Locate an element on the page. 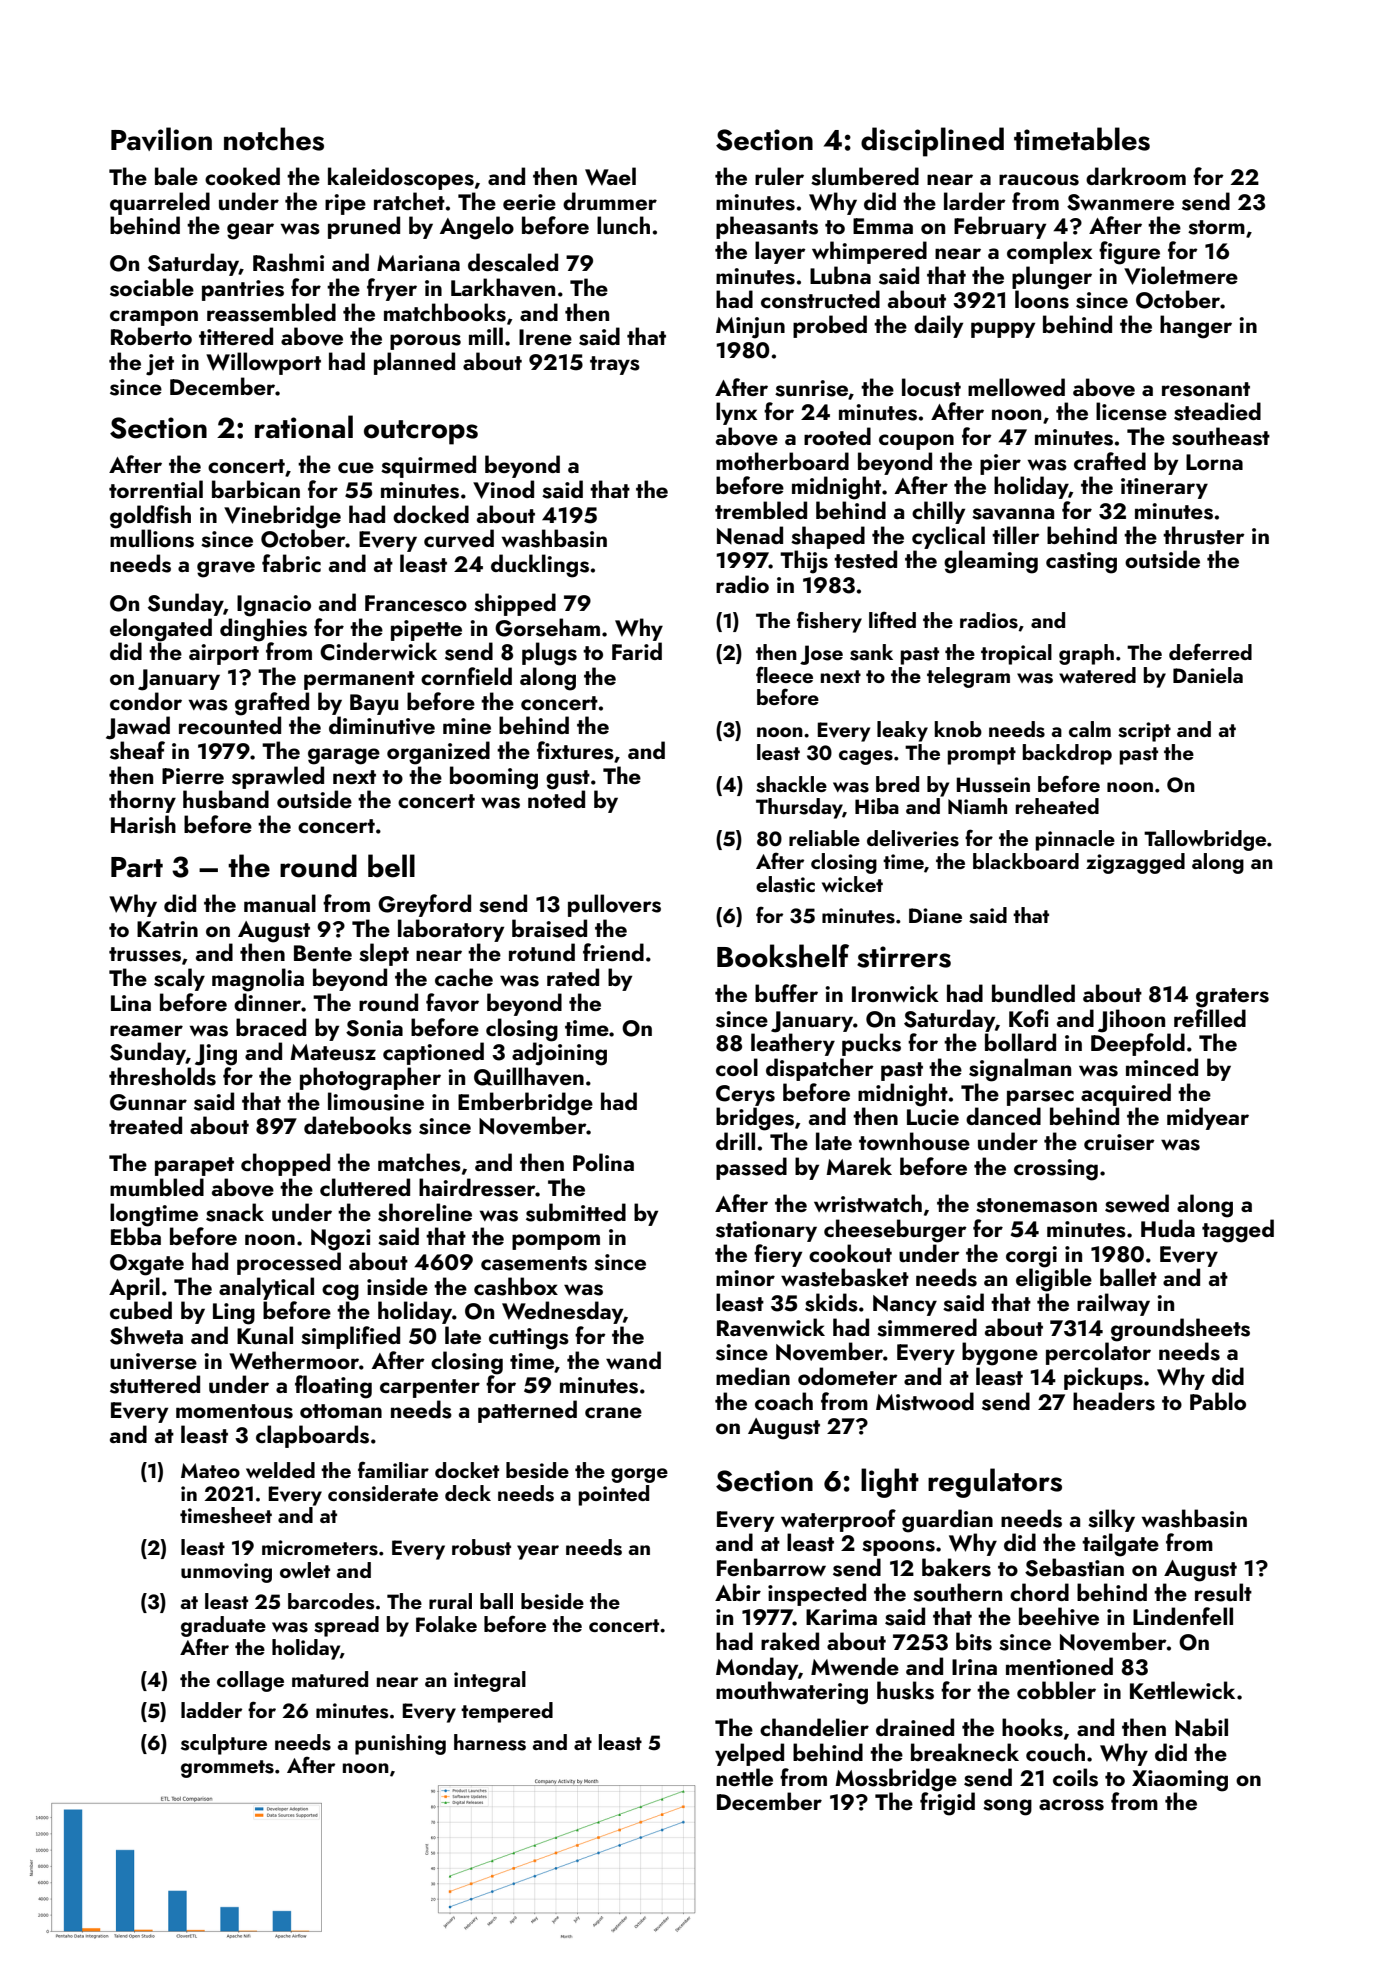 This page has width=1386, height=1969. Vinod is located at coordinates (503, 489).
